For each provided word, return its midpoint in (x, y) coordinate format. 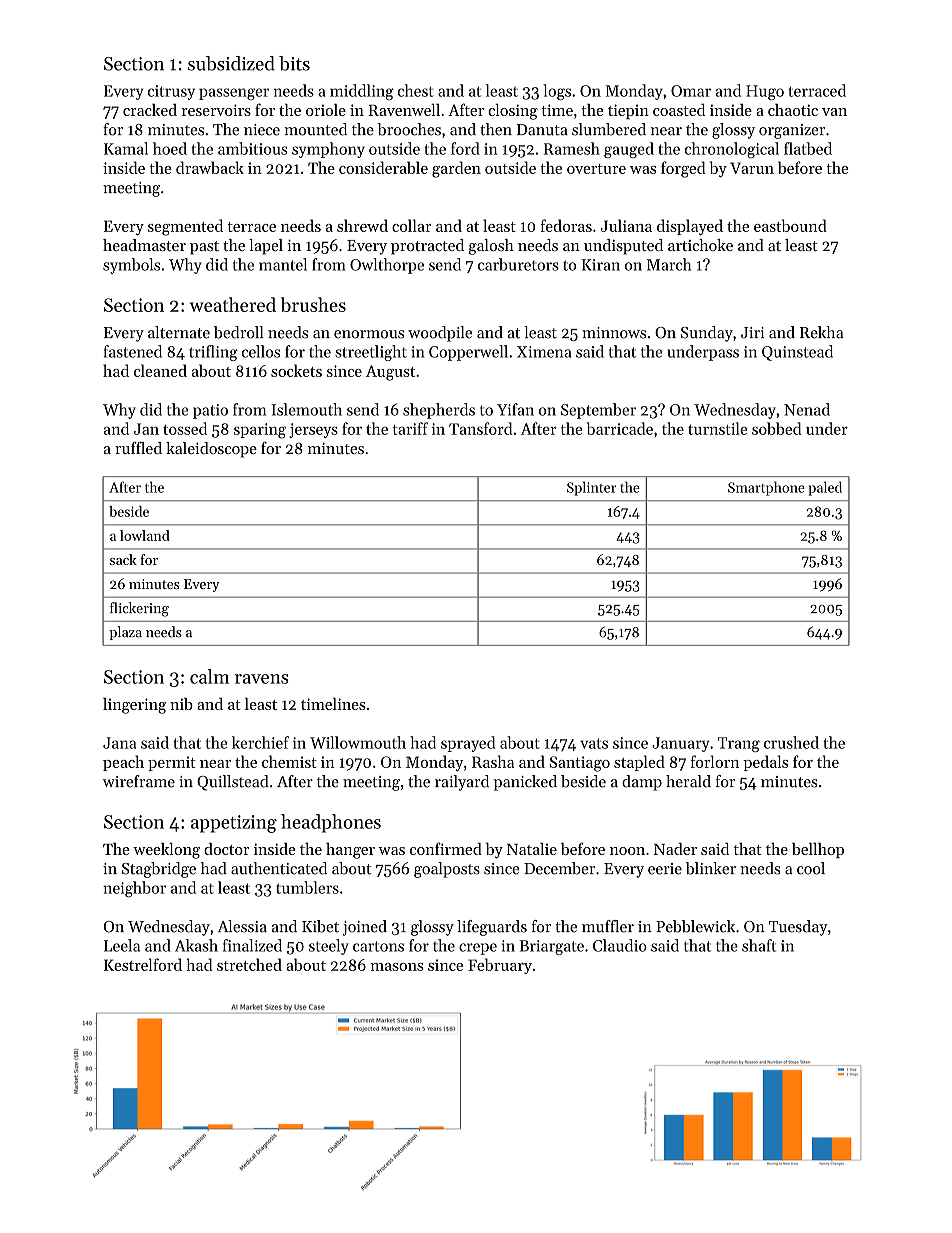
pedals (765, 763)
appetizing (234, 824)
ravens (262, 679)
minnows (614, 333)
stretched (249, 964)
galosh (491, 247)
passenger (234, 94)
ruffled (138, 448)
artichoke (700, 245)
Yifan (515, 409)
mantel (283, 264)
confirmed (446, 848)
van (834, 112)
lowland (145, 535)
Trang (739, 744)
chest (416, 90)
